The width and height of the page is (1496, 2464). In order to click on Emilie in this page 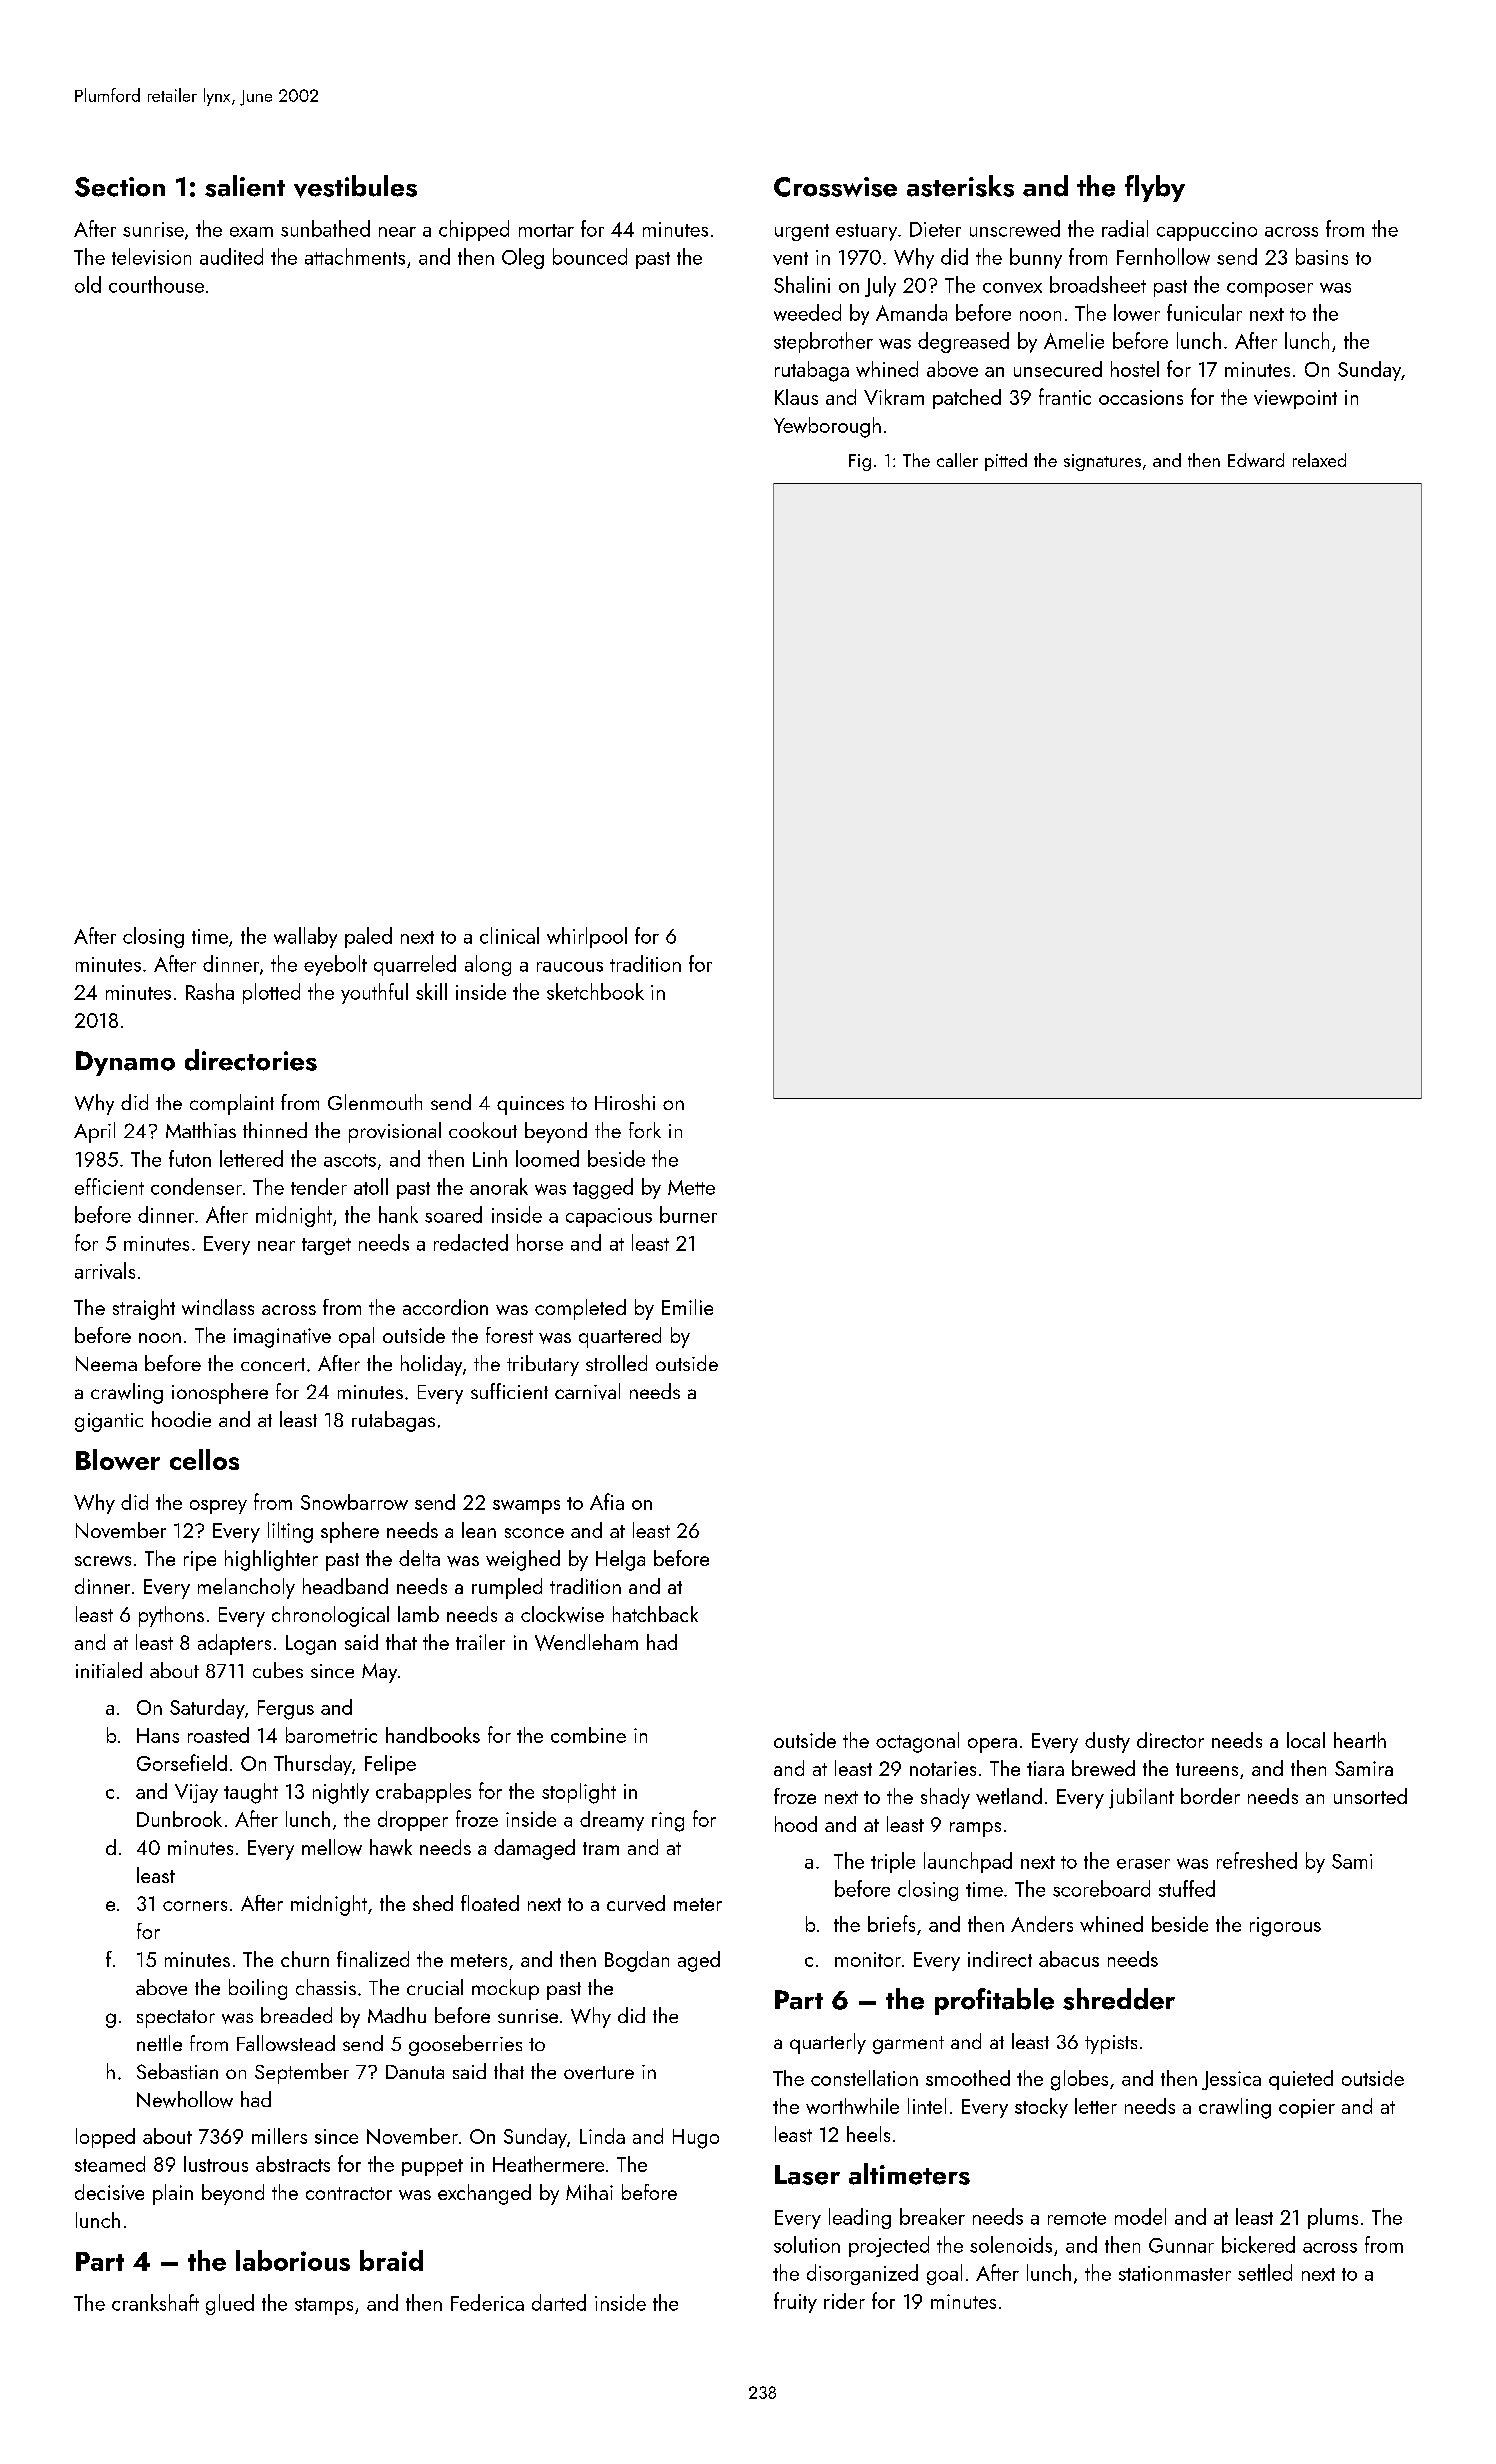, I will do `click(687, 1307)`.
